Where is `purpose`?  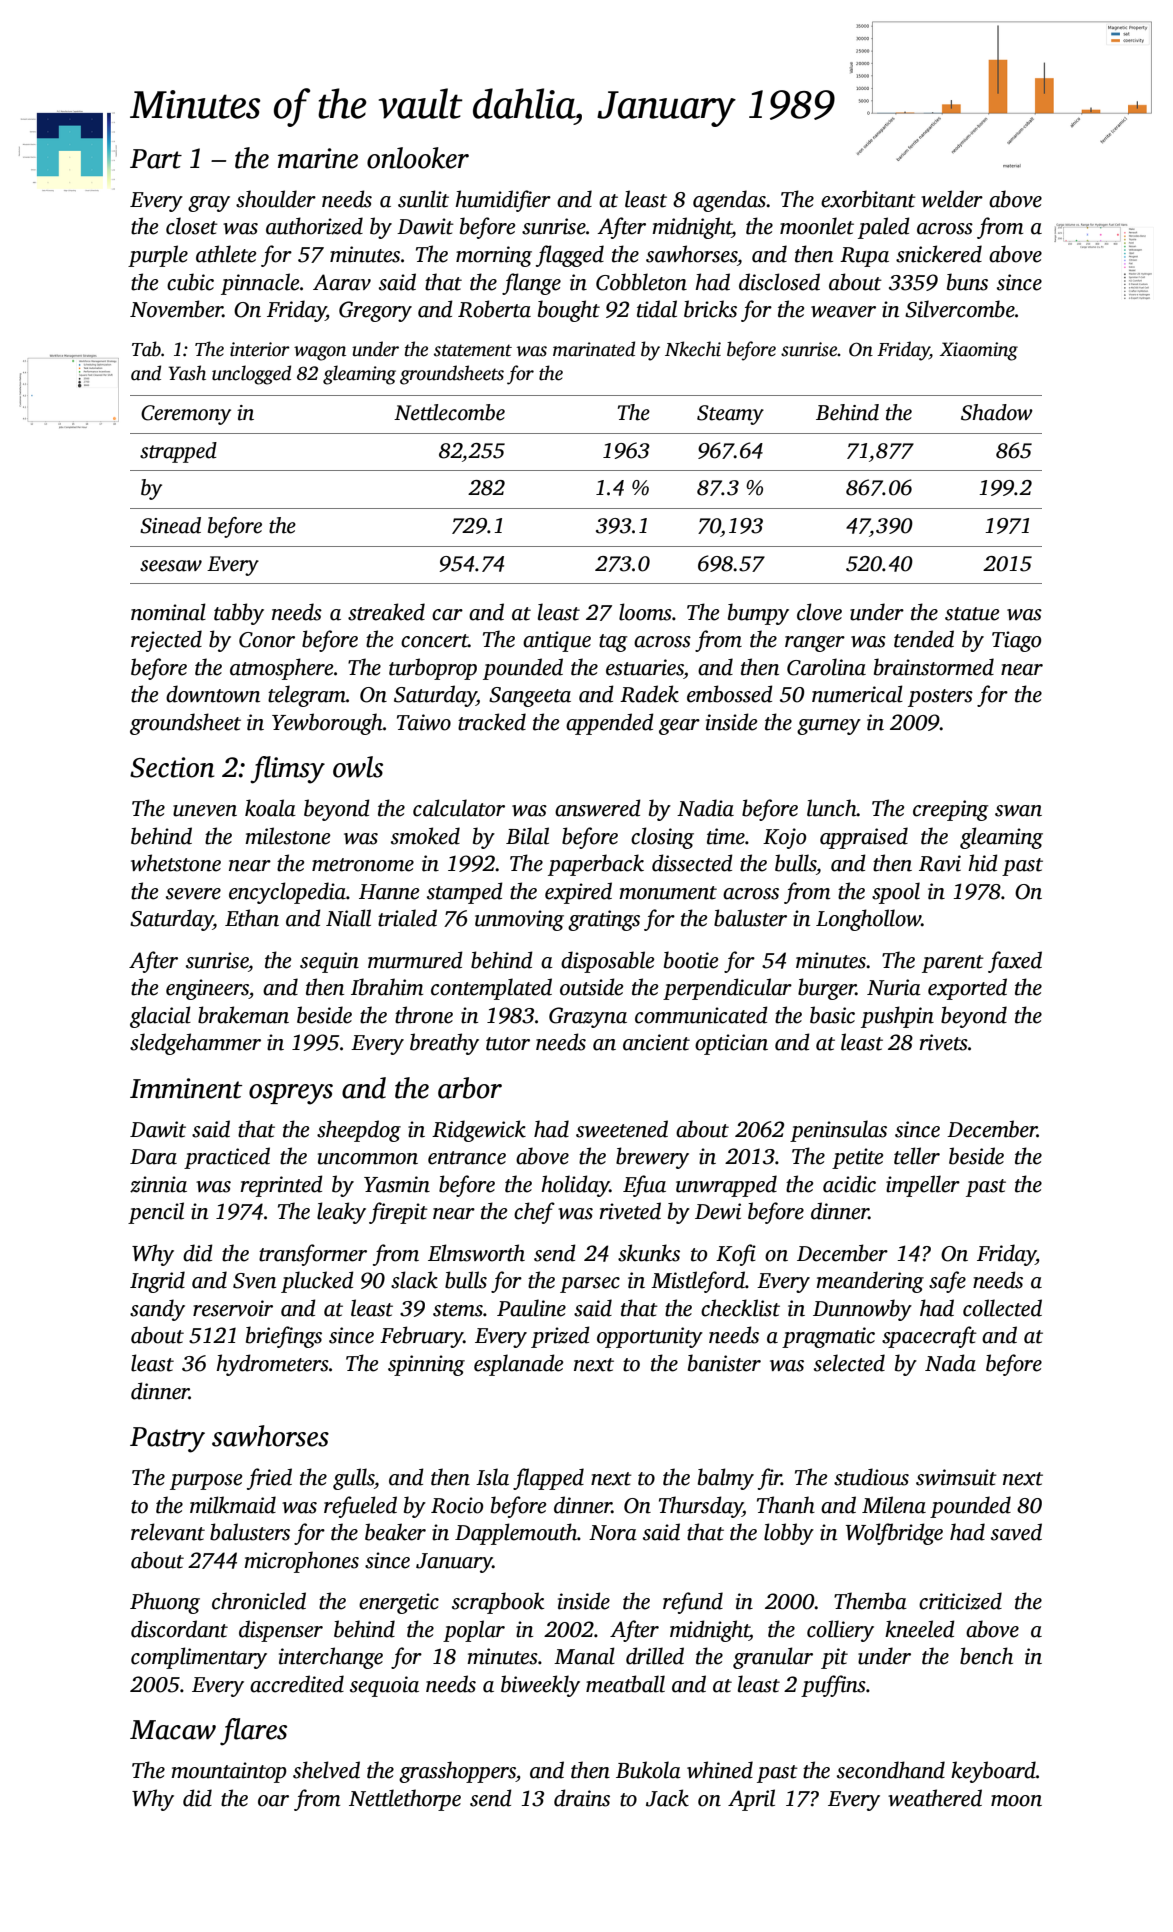
purpose is located at coordinates (206, 1482).
